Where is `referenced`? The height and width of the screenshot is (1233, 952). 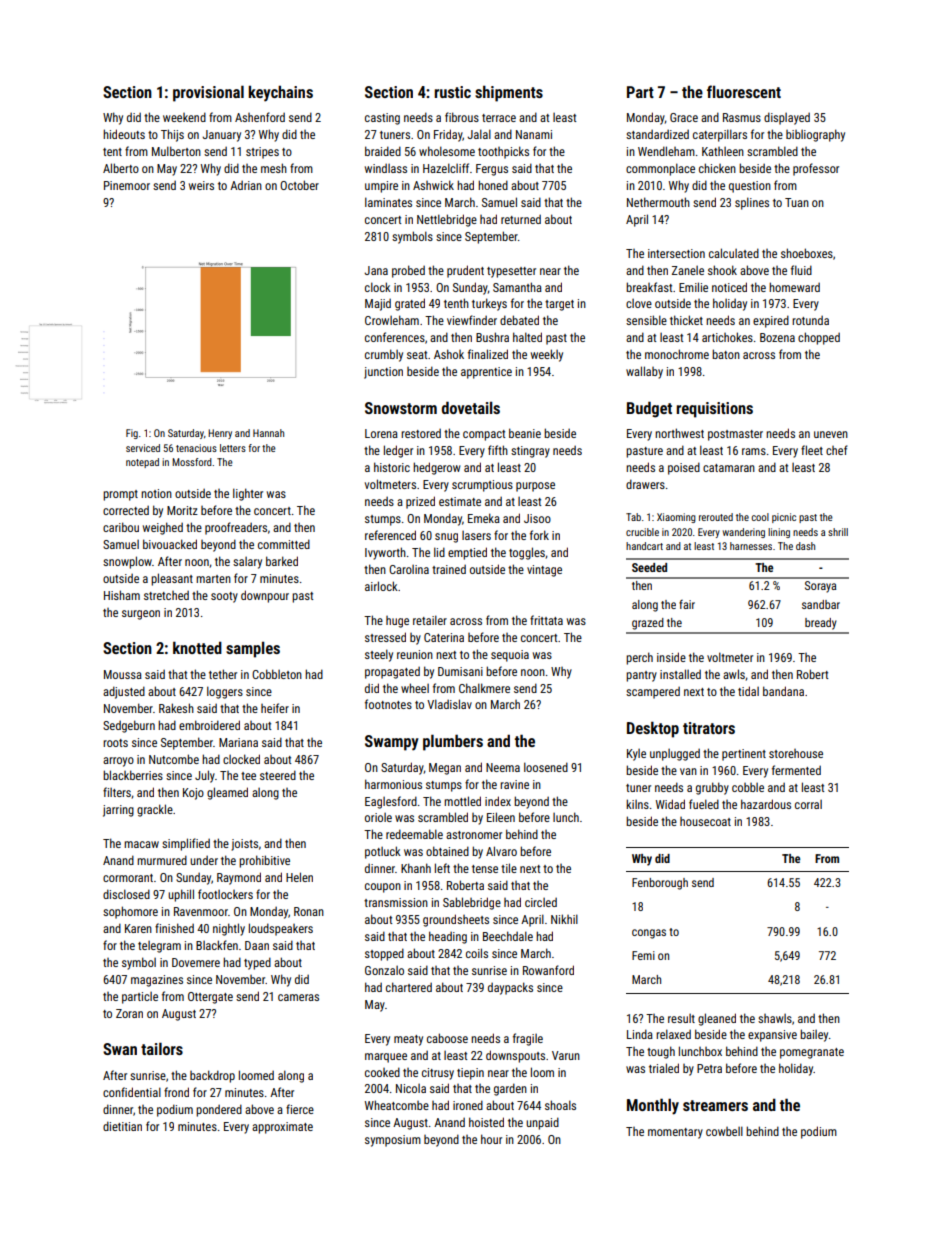 referenced is located at coordinates (390, 535).
